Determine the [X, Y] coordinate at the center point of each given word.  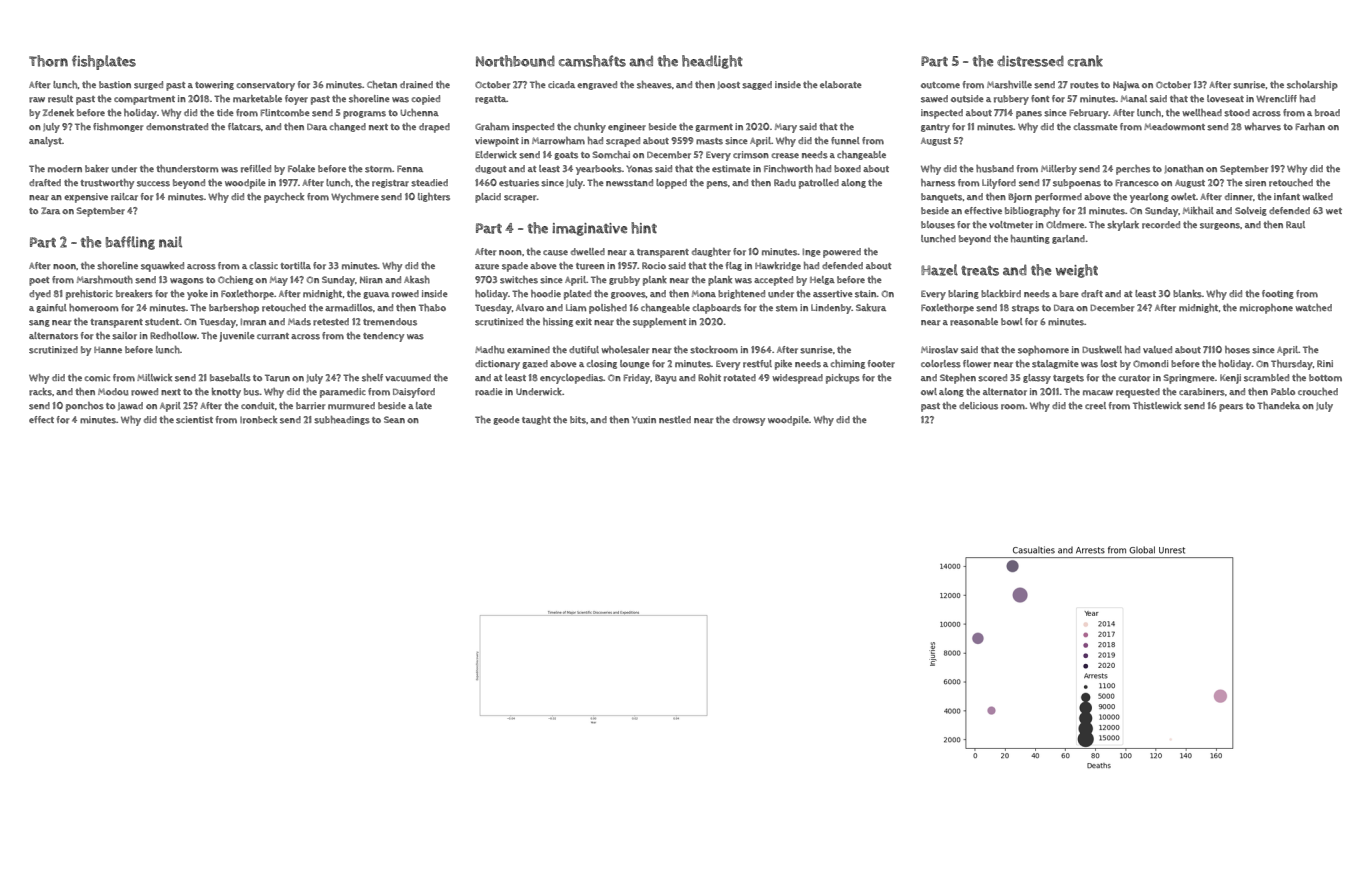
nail [170, 242]
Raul [1295, 225]
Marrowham [558, 141]
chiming [848, 364]
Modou [113, 392]
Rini [1325, 363]
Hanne [108, 350]
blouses [938, 225]
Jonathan [1184, 169]
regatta [491, 100]
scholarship [1312, 86]
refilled [256, 169]
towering [214, 85]
